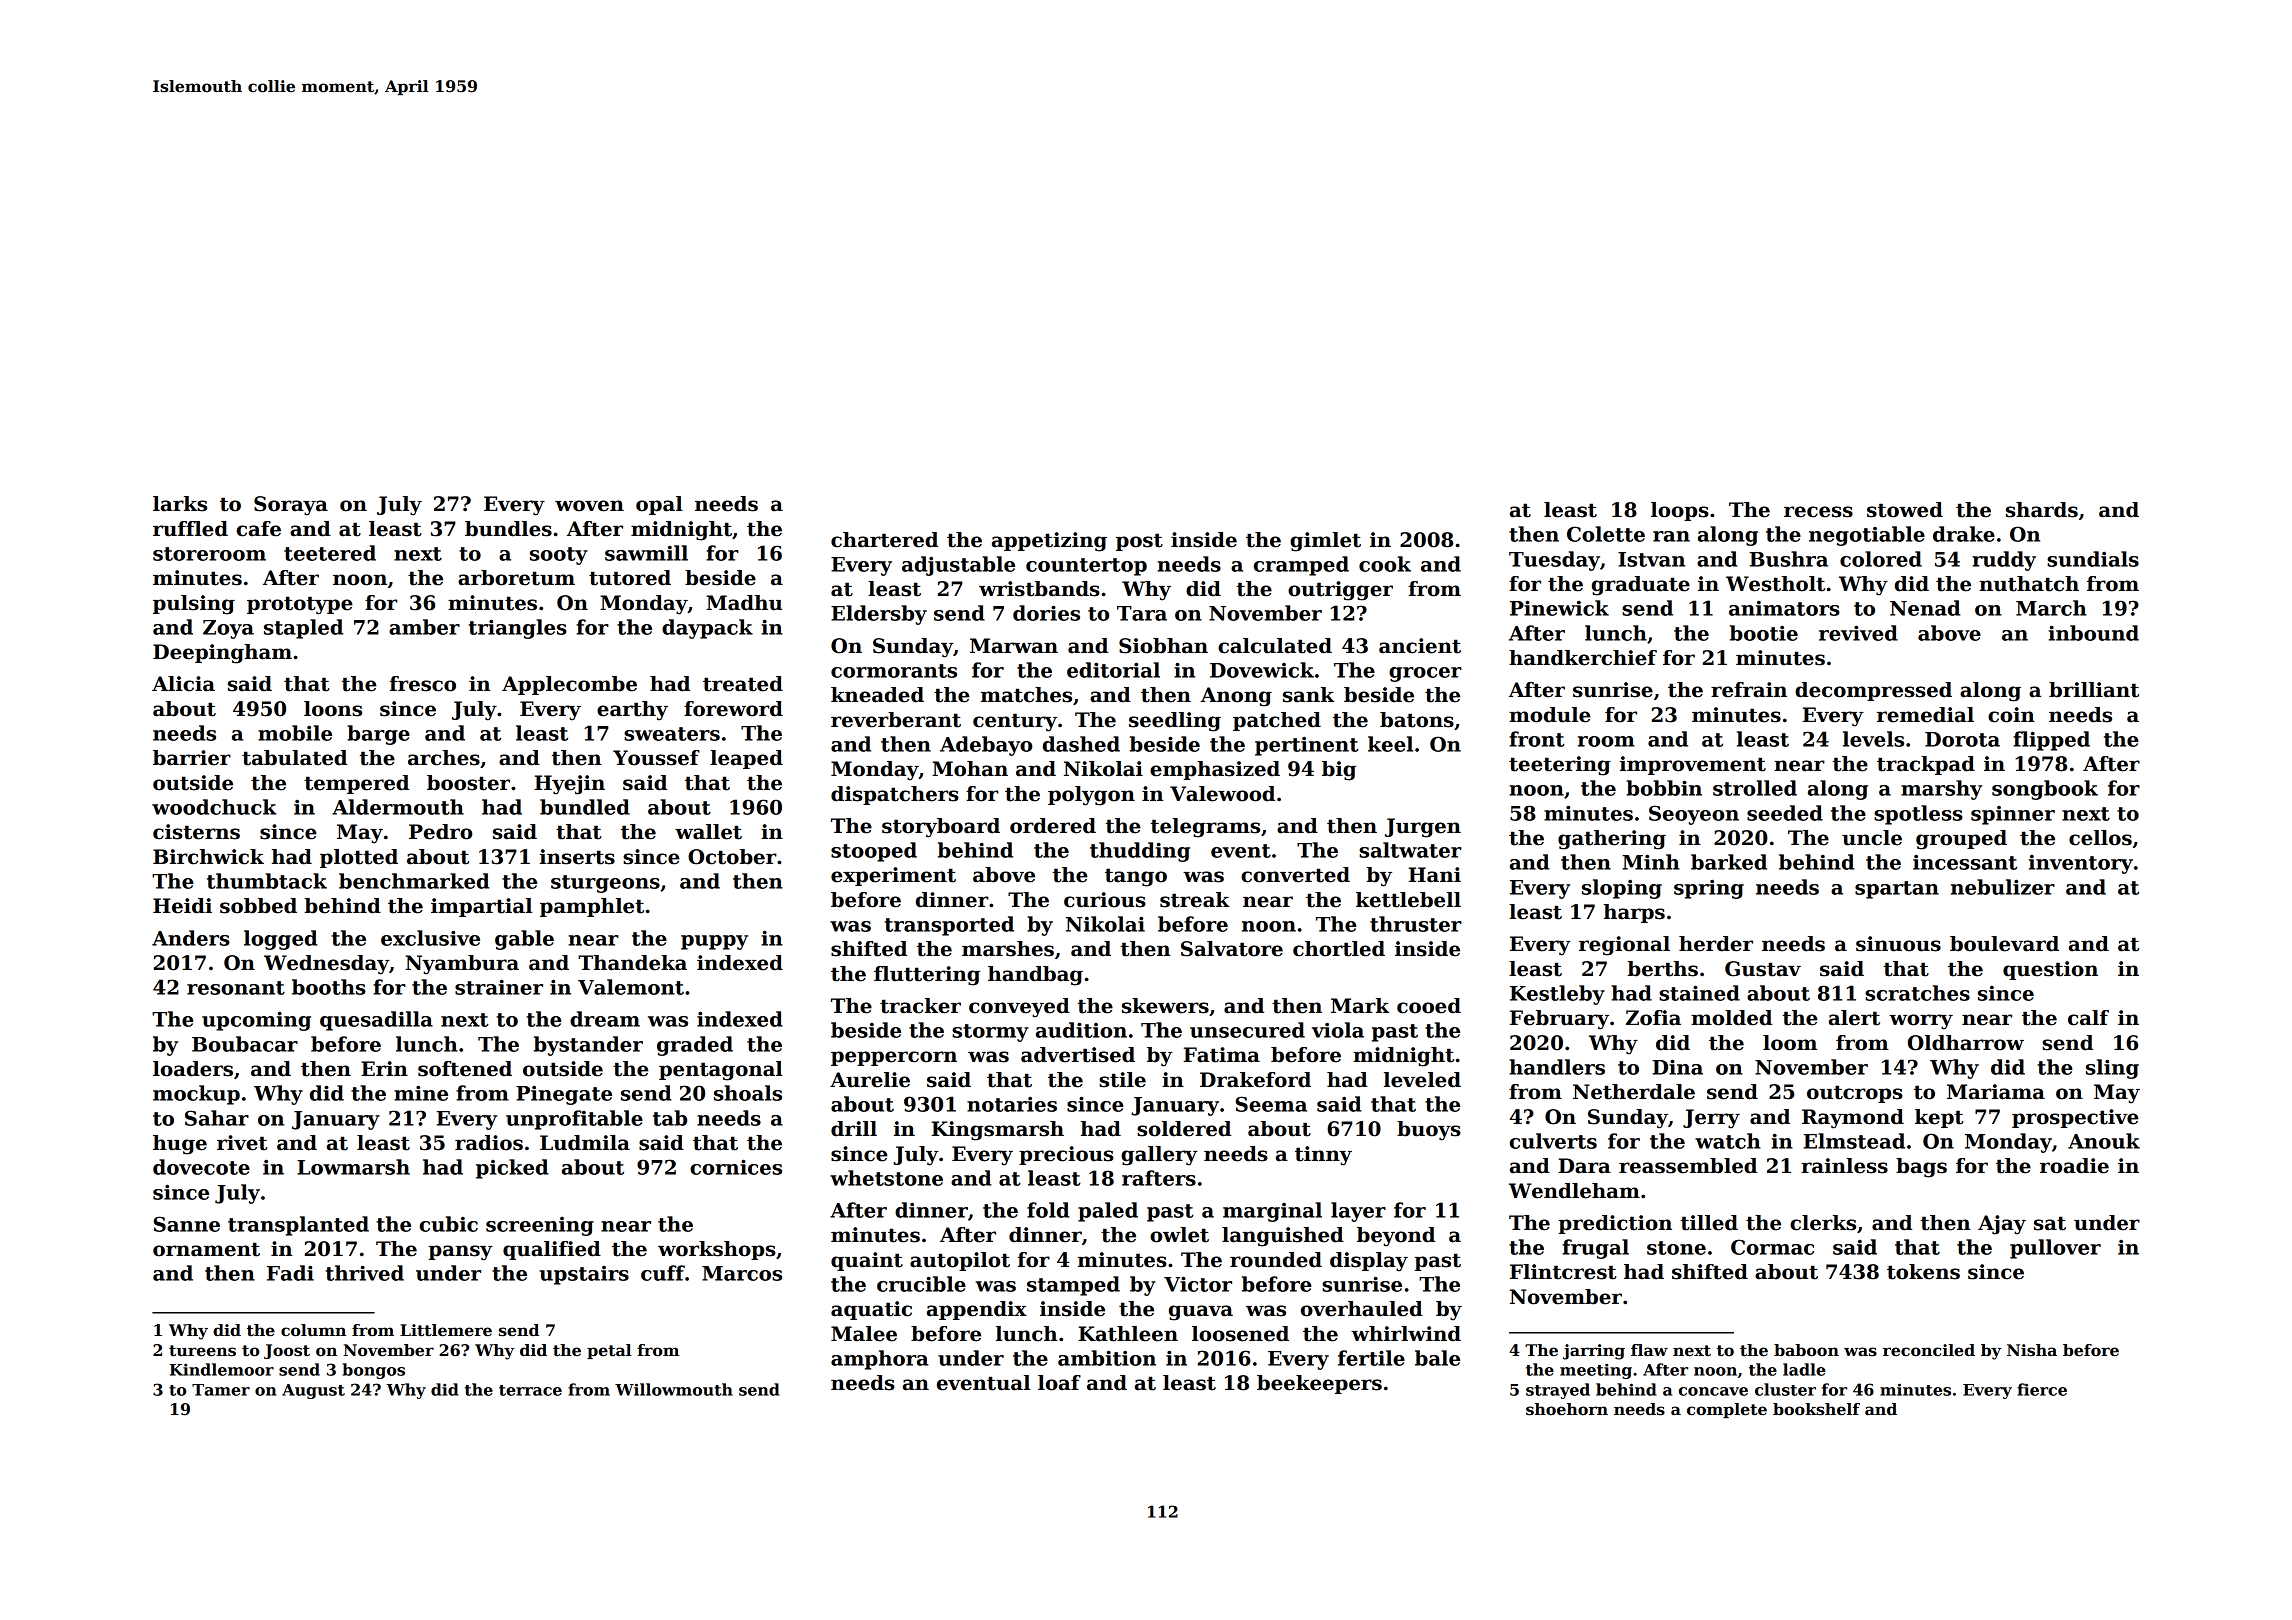 The width and height of the page is (2292, 1620). Describe the element at coordinates (1410, 850) in the page. I see `saltwater` at that location.
